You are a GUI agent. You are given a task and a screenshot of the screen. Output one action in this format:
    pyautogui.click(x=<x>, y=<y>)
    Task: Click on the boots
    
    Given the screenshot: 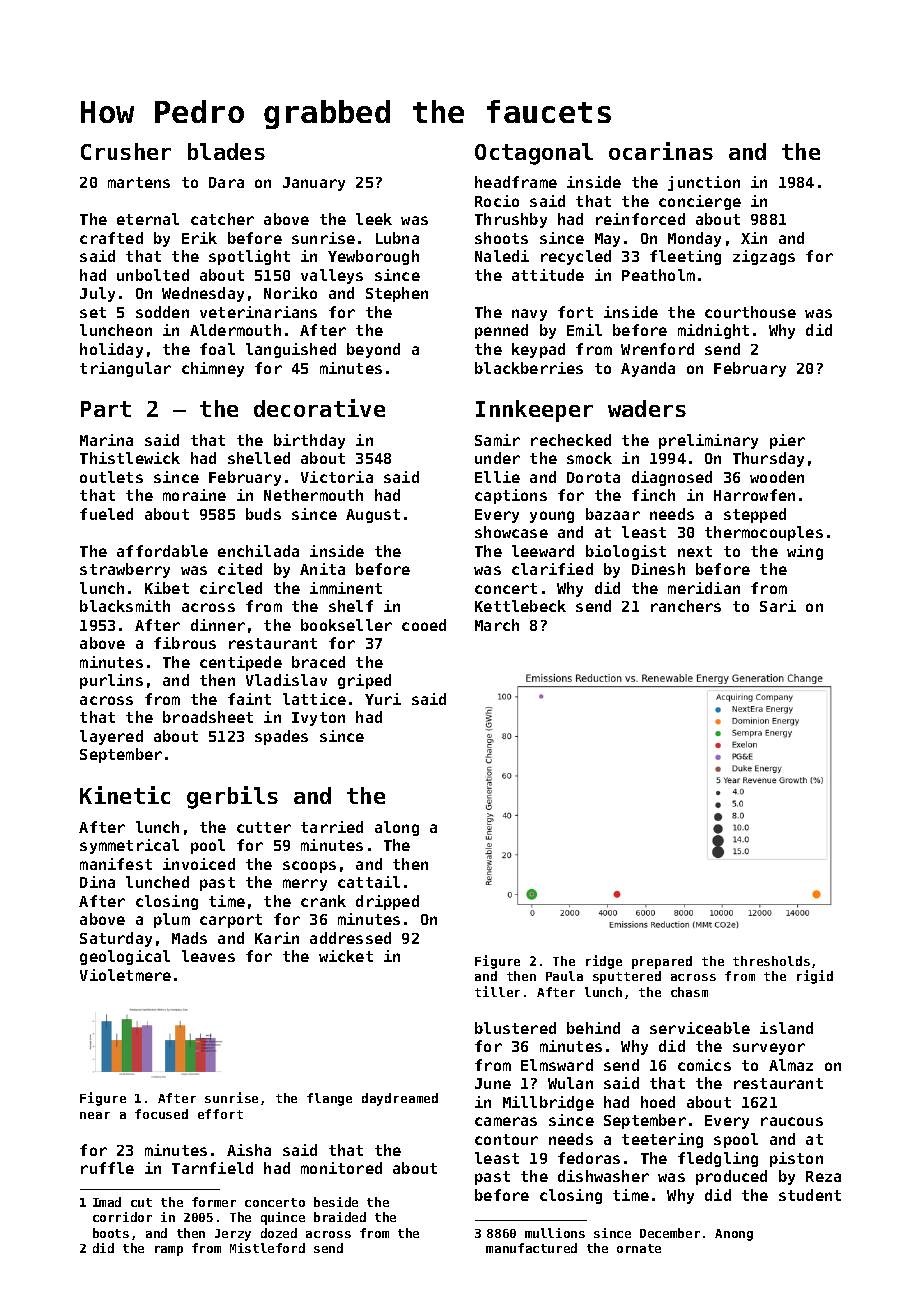 What is the action you would take?
    pyautogui.click(x=111, y=1233)
